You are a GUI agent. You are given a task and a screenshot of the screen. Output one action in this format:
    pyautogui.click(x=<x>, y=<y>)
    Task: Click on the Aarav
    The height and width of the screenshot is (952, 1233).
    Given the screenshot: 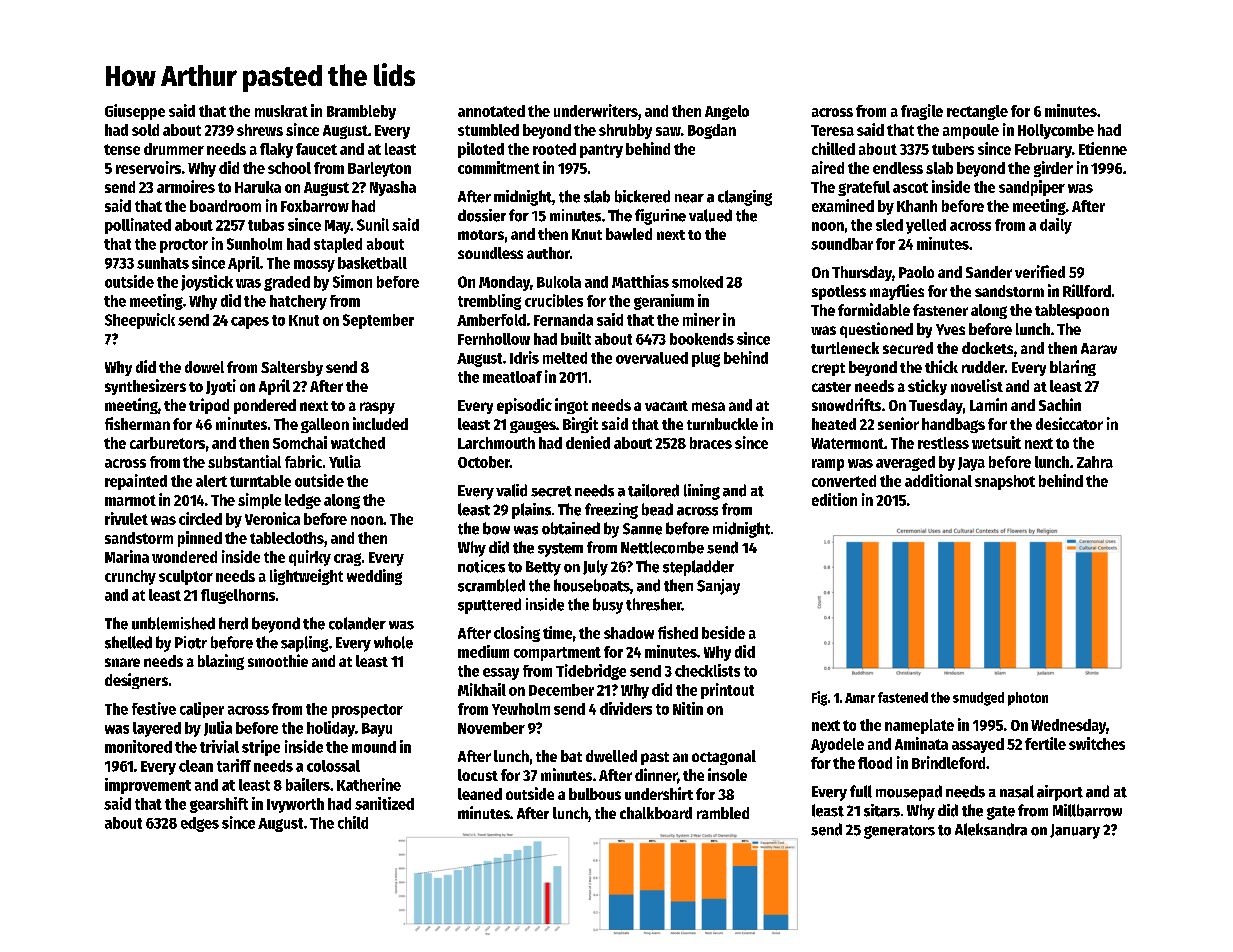 What is the action you would take?
    pyautogui.click(x=1099, y=348)
